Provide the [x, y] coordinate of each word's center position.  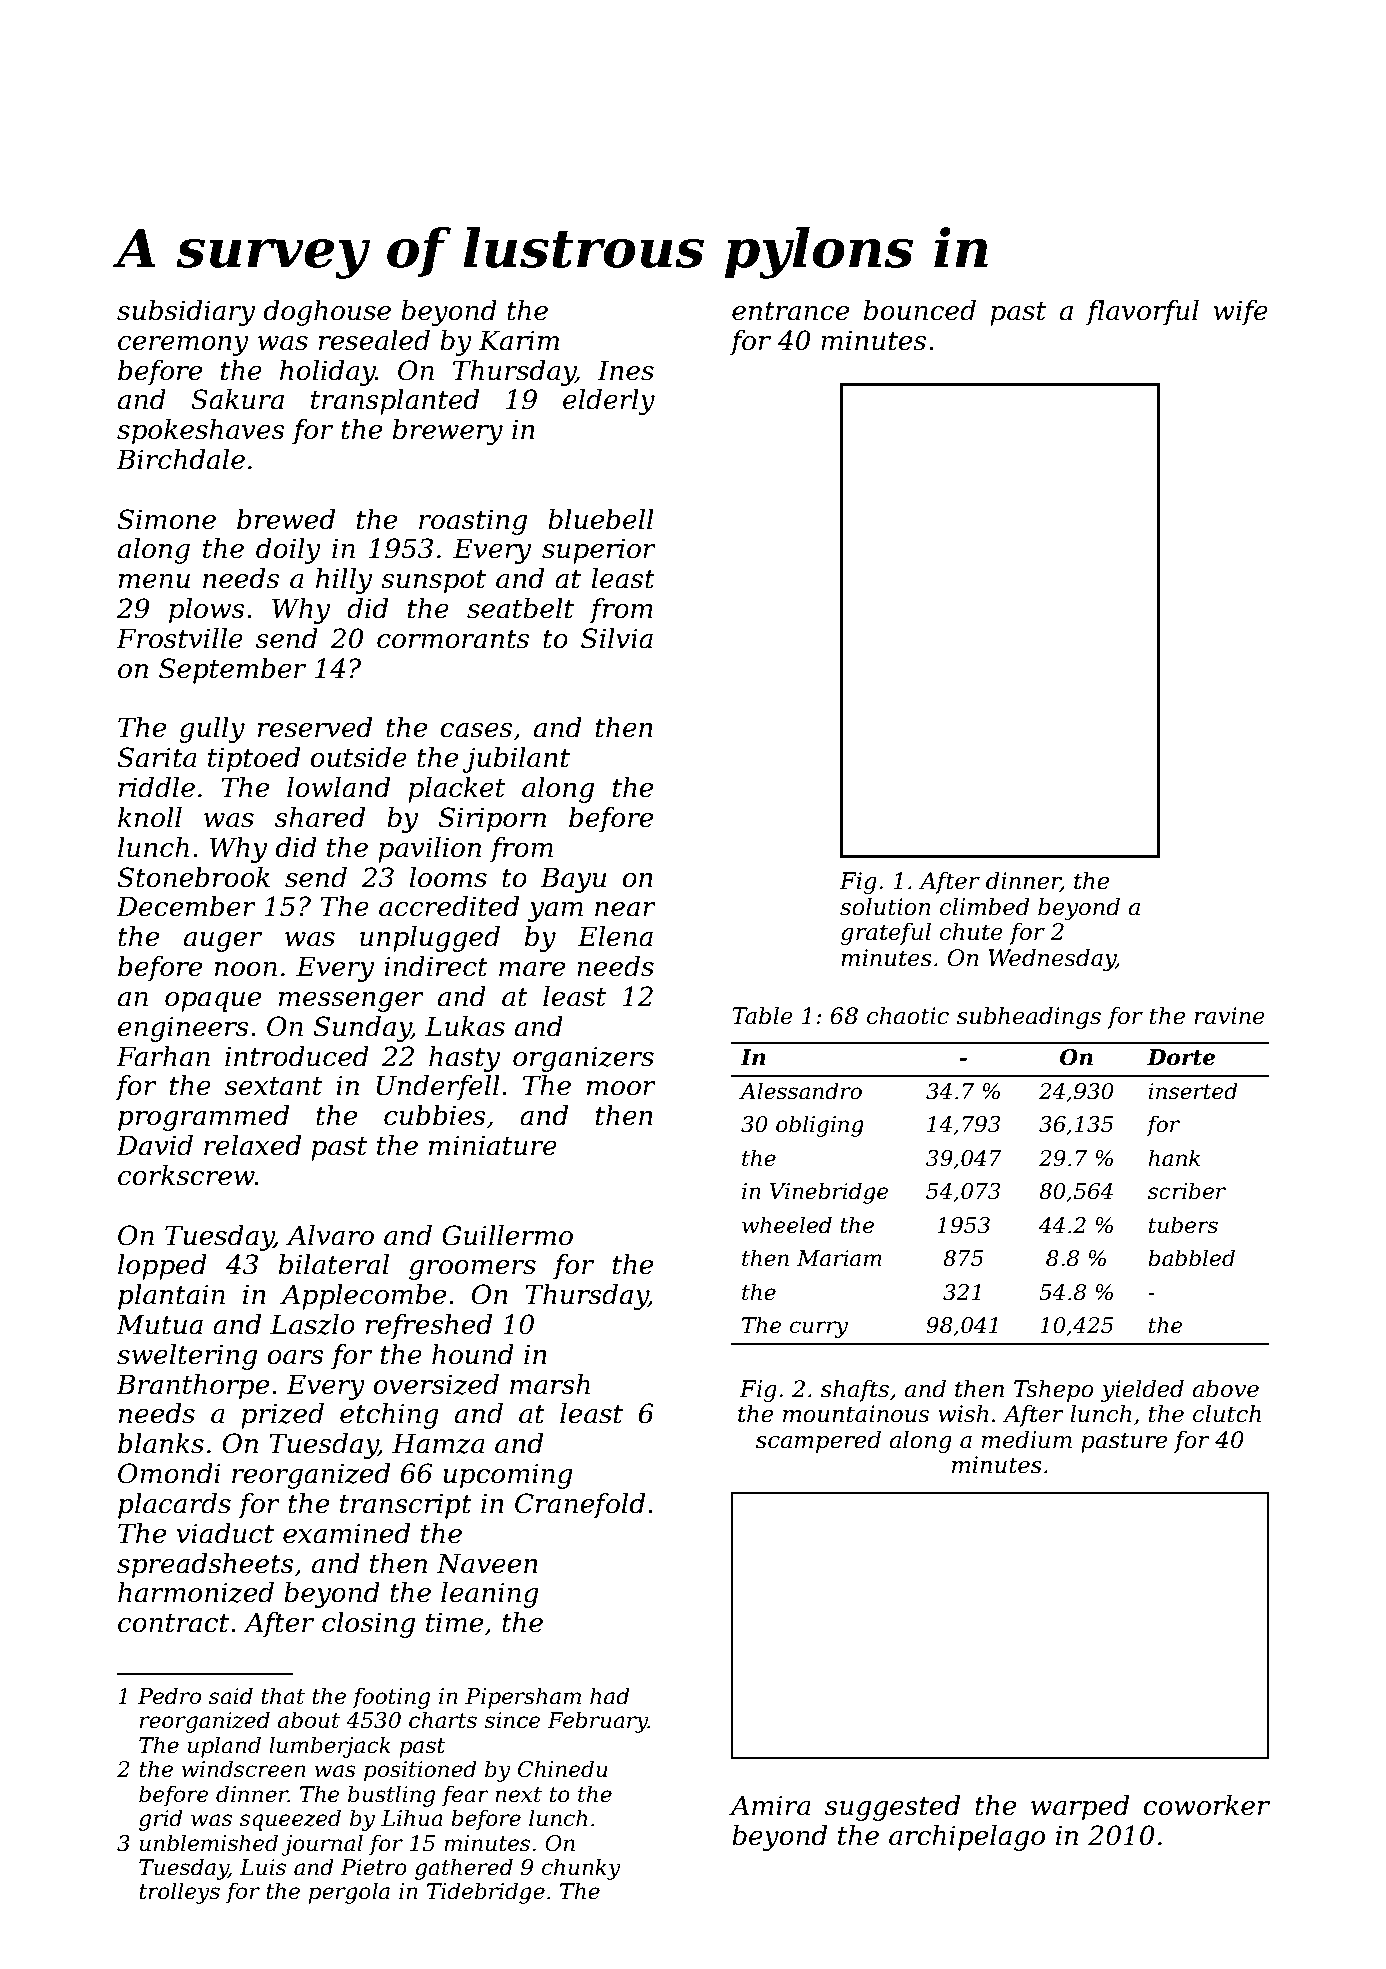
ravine [1229, 1016]
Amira [770, 1805]
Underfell [438, 1088]
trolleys [179, 1893]
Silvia [617, 638]
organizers [583, 1059]
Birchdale [180, 459]
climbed [984, 906]
